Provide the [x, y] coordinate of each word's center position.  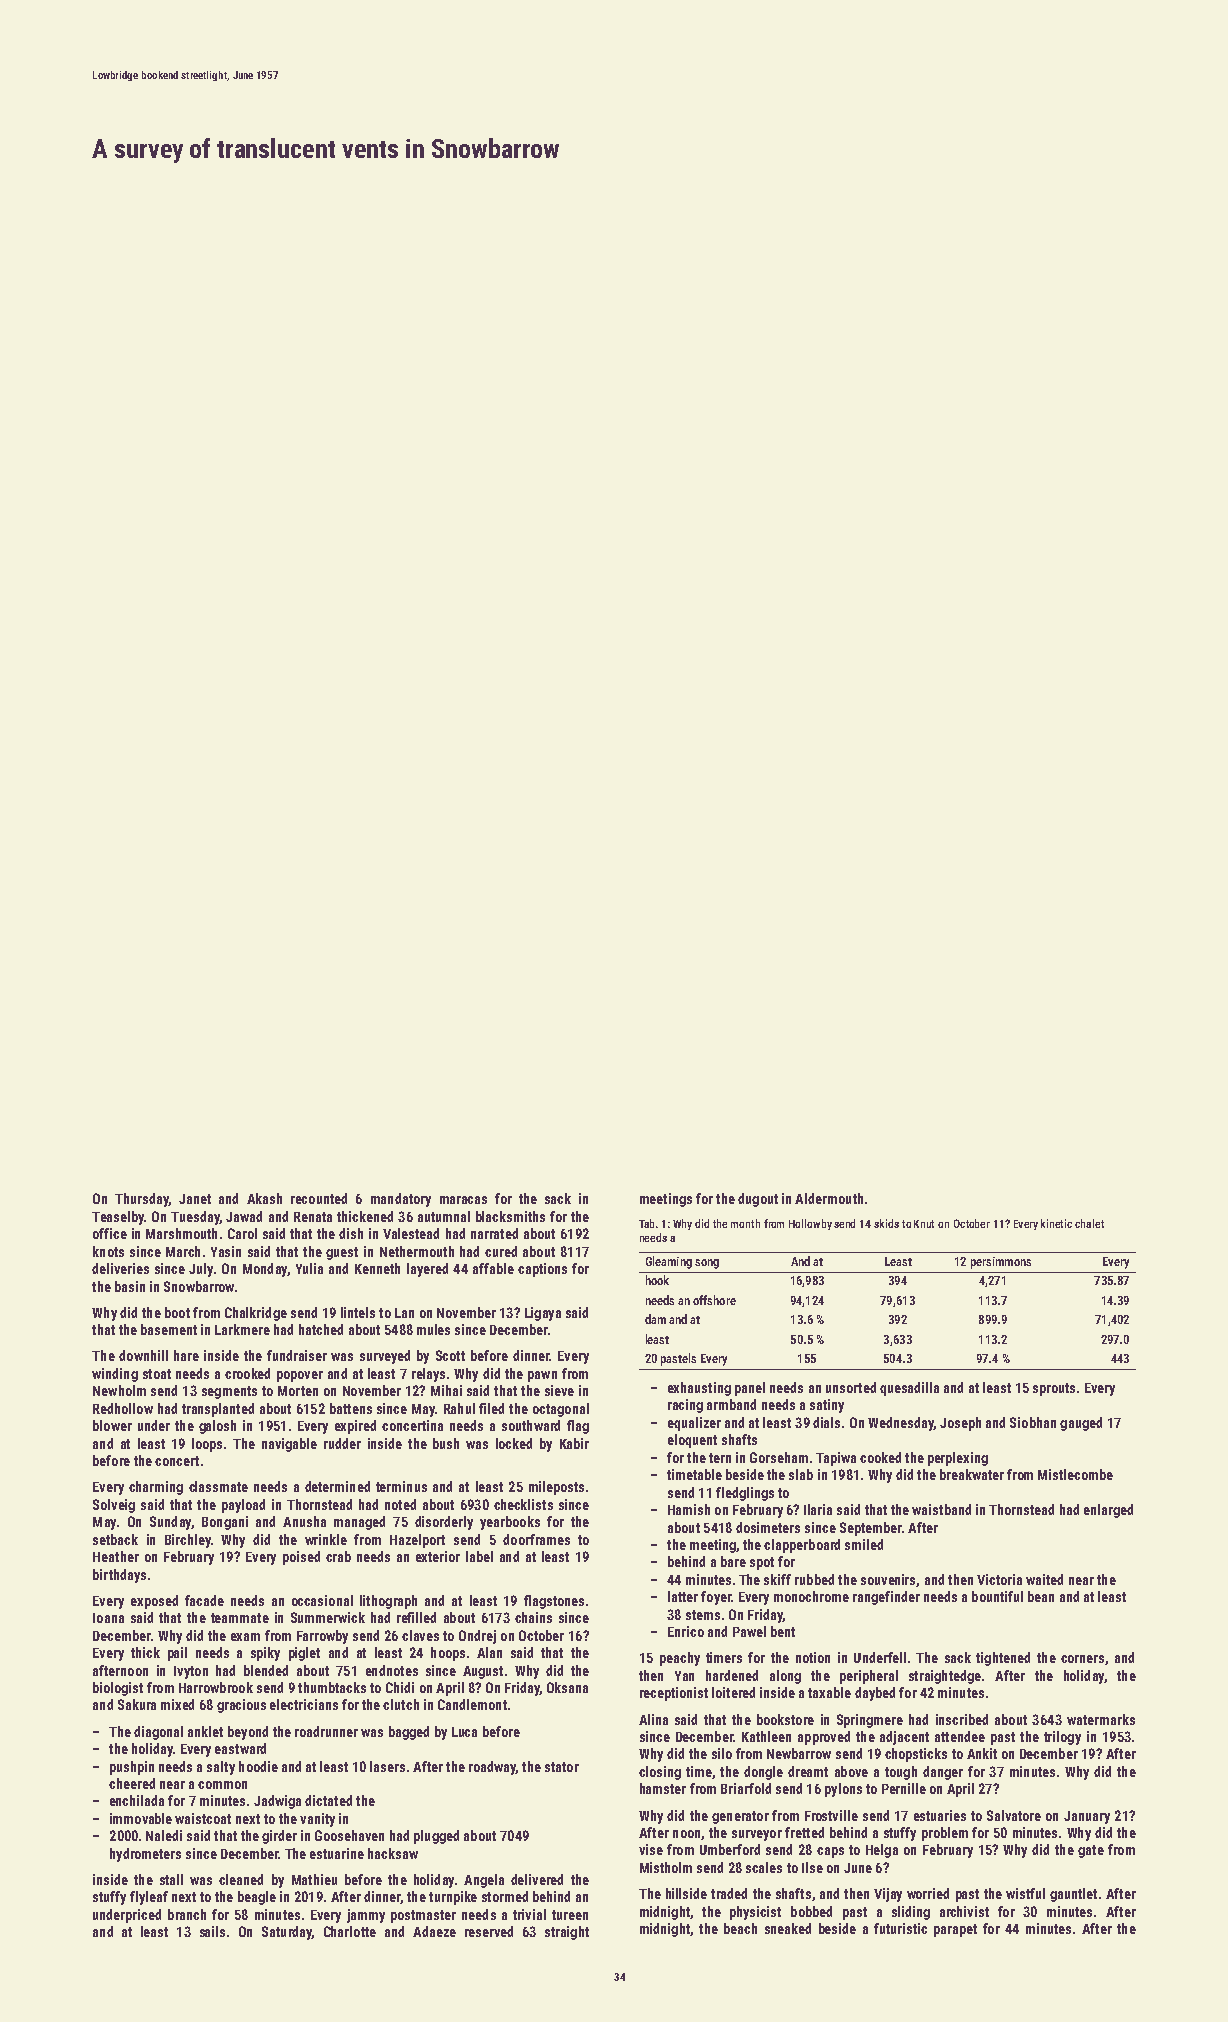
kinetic [1056, 1223]
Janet [195, 1199]
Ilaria [818, 1509]
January [1087, 1817]
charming [156, 1488]
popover [300, 1376]
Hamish [689, 1509]
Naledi [164, 1835]
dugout [758, 1200]
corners [1082, 1659]
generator [740, 1817]
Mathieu [314, 1879]
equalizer [694, 1424]
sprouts [1054, 1389]
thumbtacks [332, 1687]
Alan [489, 1652]
